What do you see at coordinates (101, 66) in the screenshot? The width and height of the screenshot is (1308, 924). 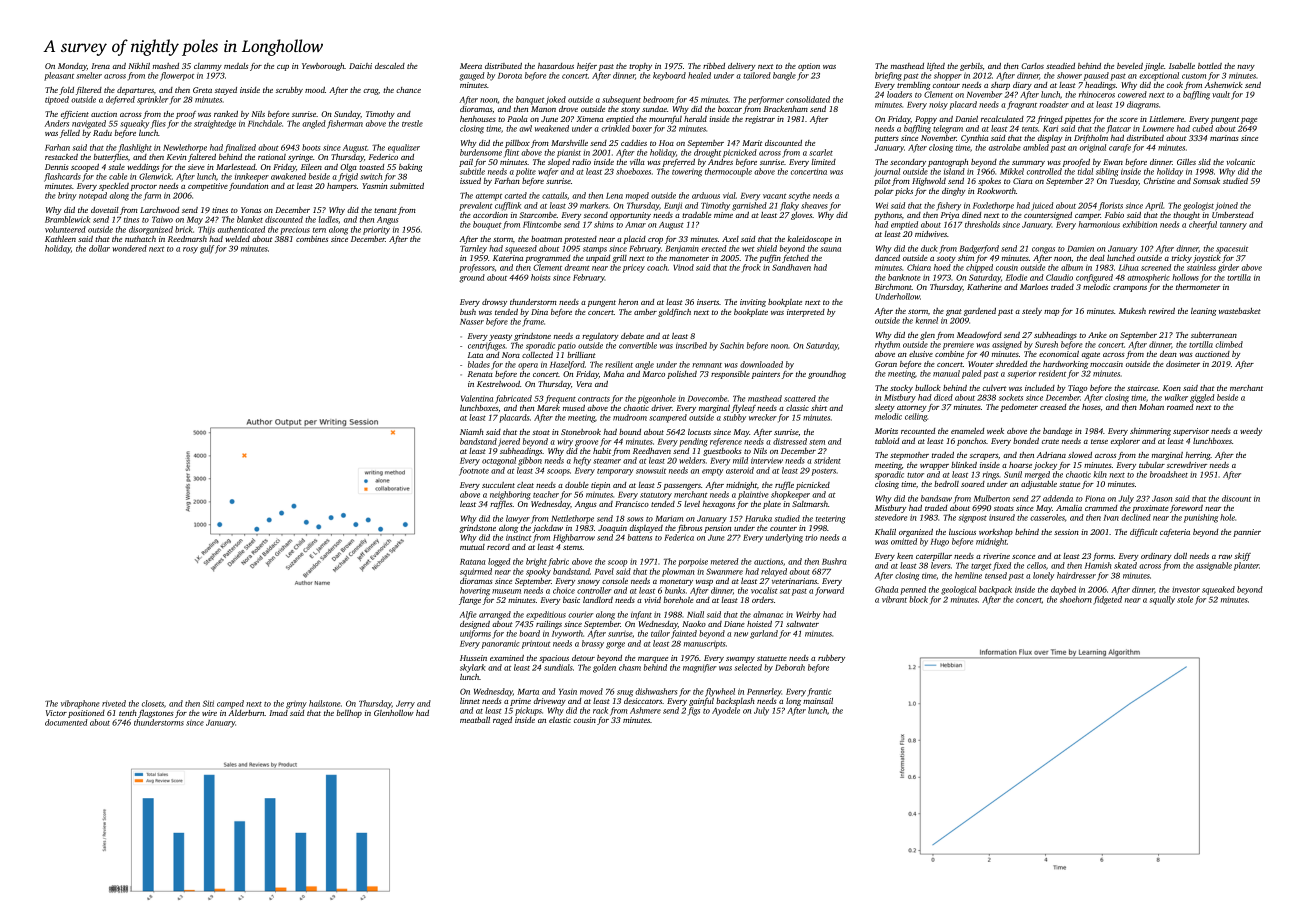 I see `Irena` at bounding box center [101, 66].
